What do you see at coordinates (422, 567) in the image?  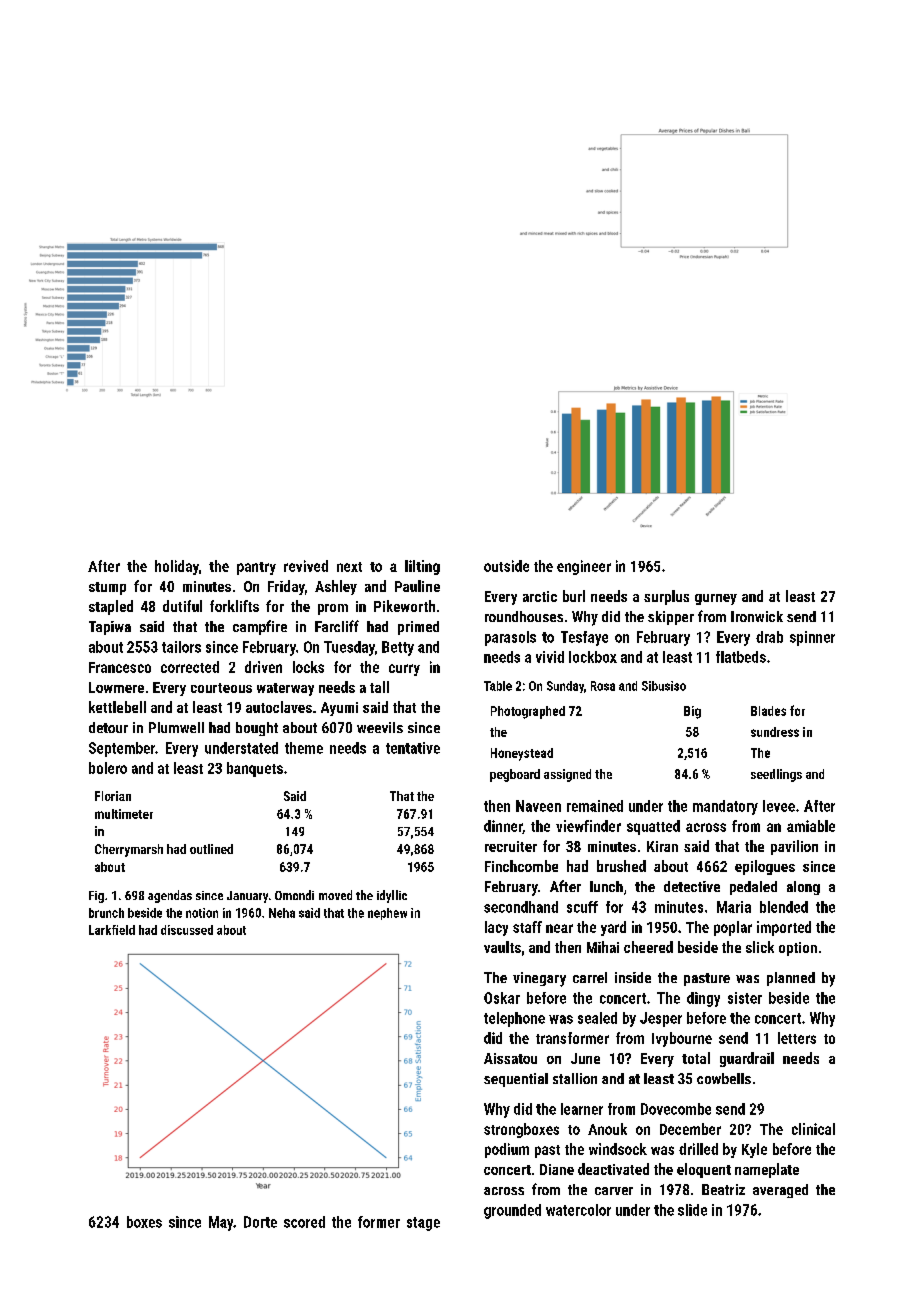 I see `lilting` at bounding box center [422, 567].
